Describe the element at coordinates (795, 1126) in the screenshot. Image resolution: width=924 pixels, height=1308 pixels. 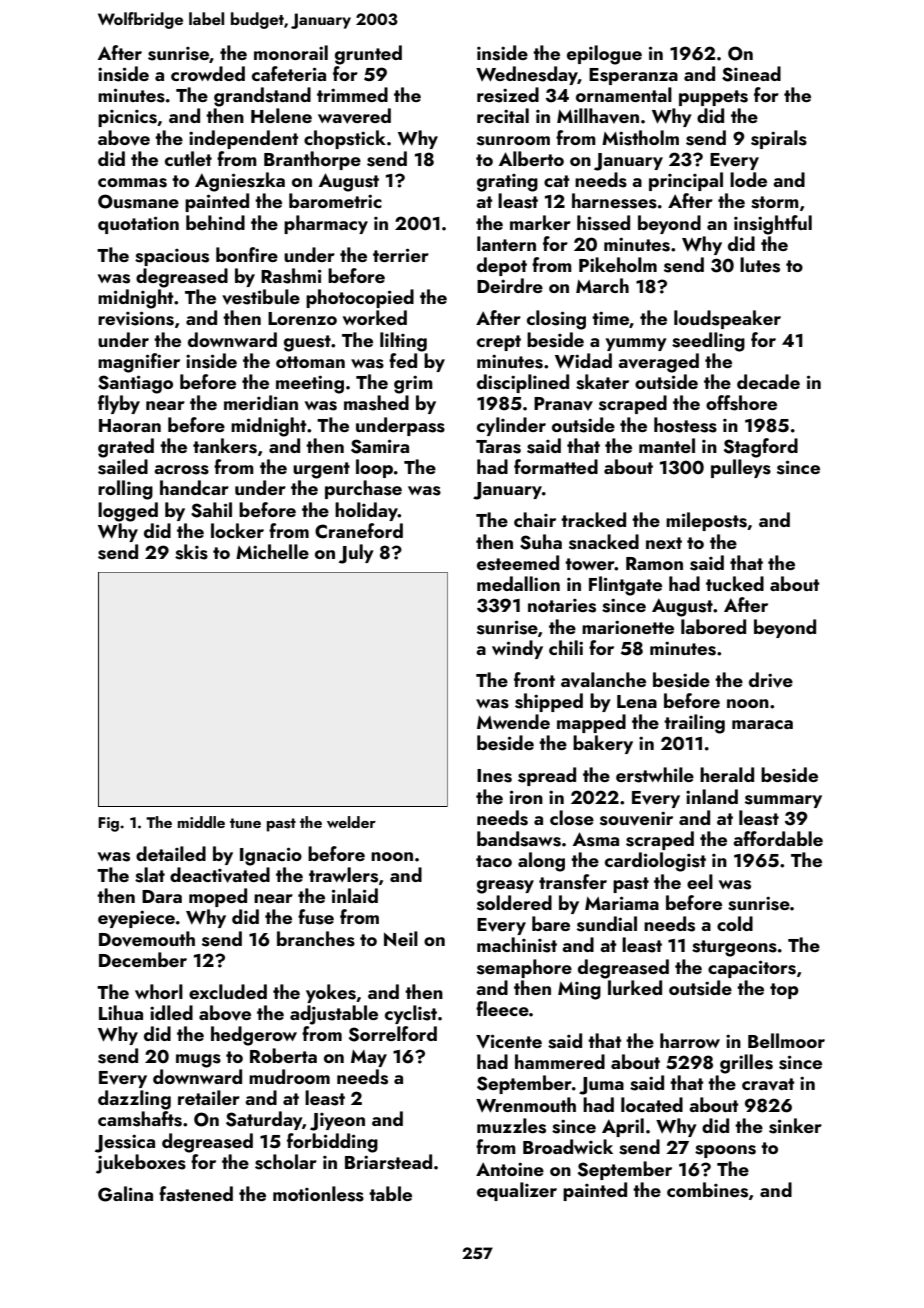
I see `sinker` at that location.
